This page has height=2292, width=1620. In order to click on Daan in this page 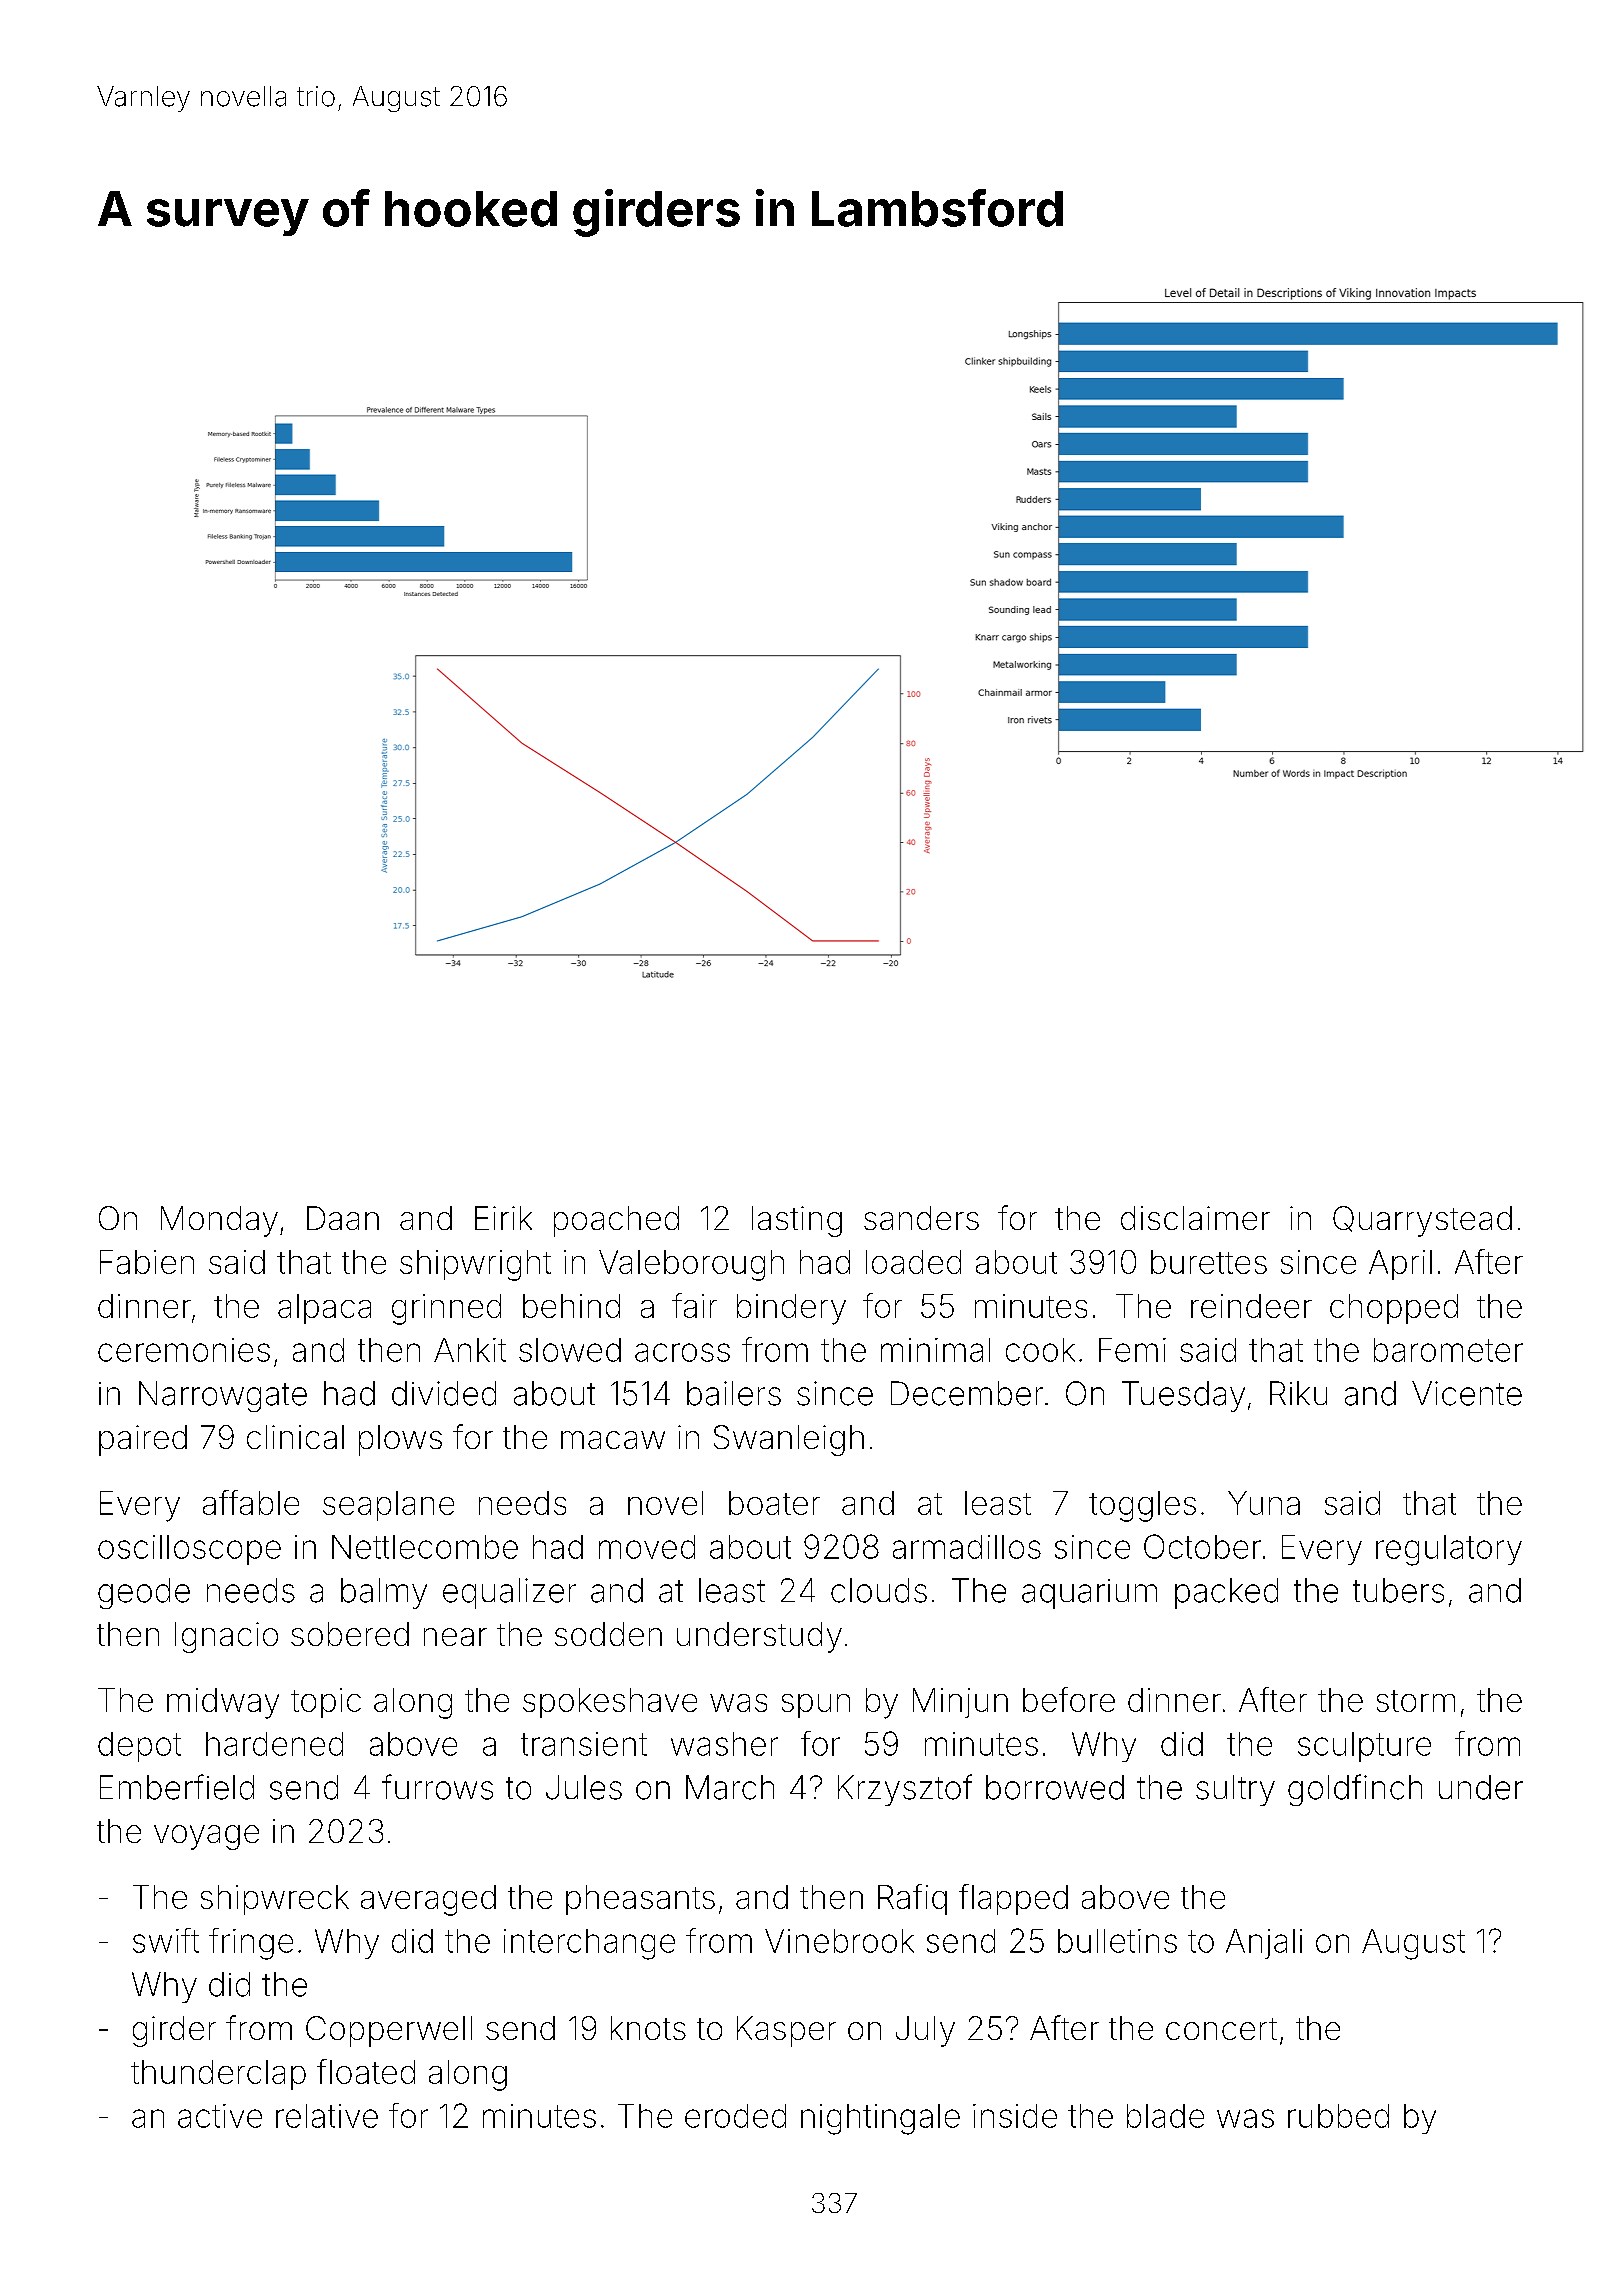, I will do `click(343, 1218)`.
